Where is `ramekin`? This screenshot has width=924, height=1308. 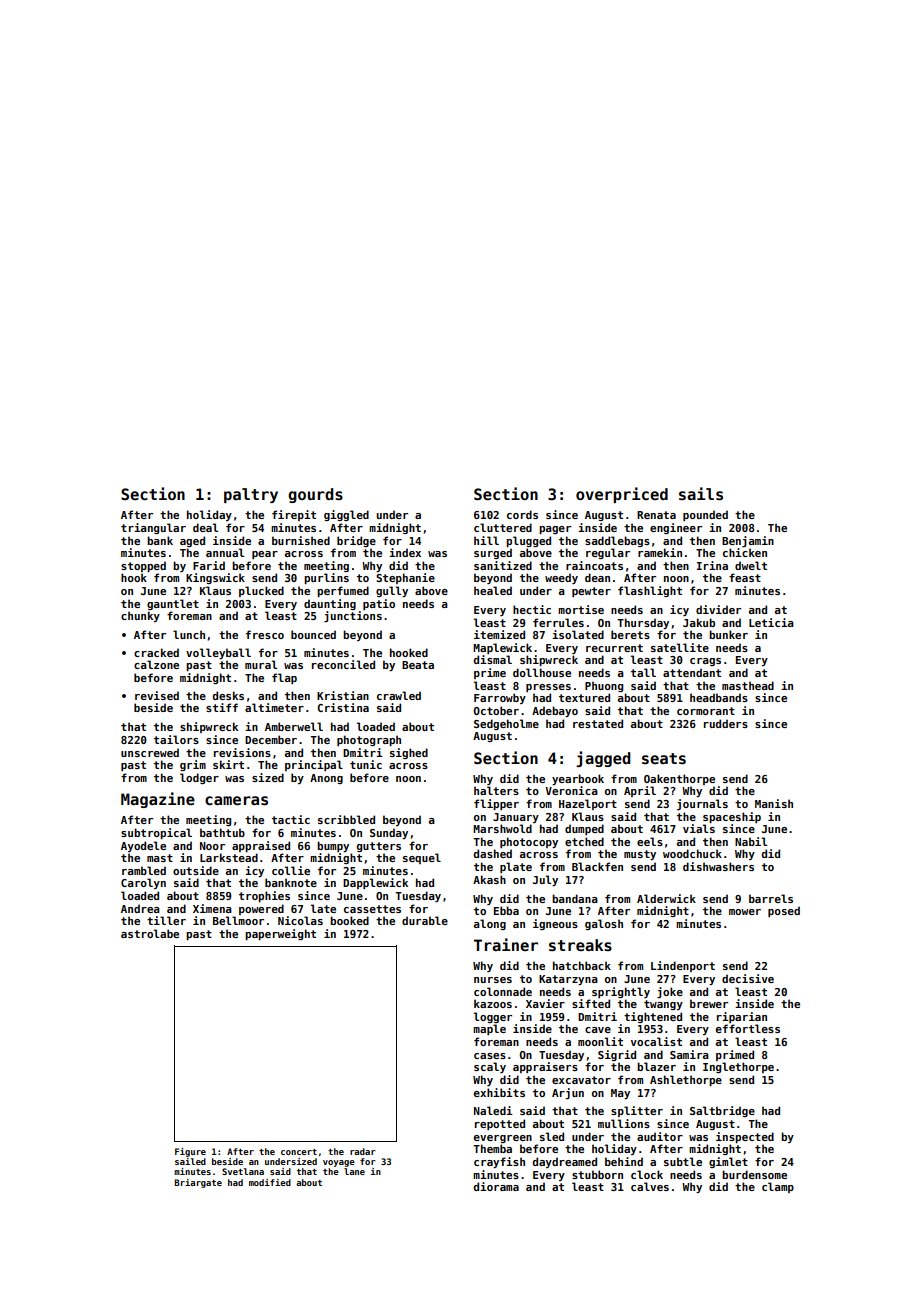
ramekin is located at coordinates (660, 552).
